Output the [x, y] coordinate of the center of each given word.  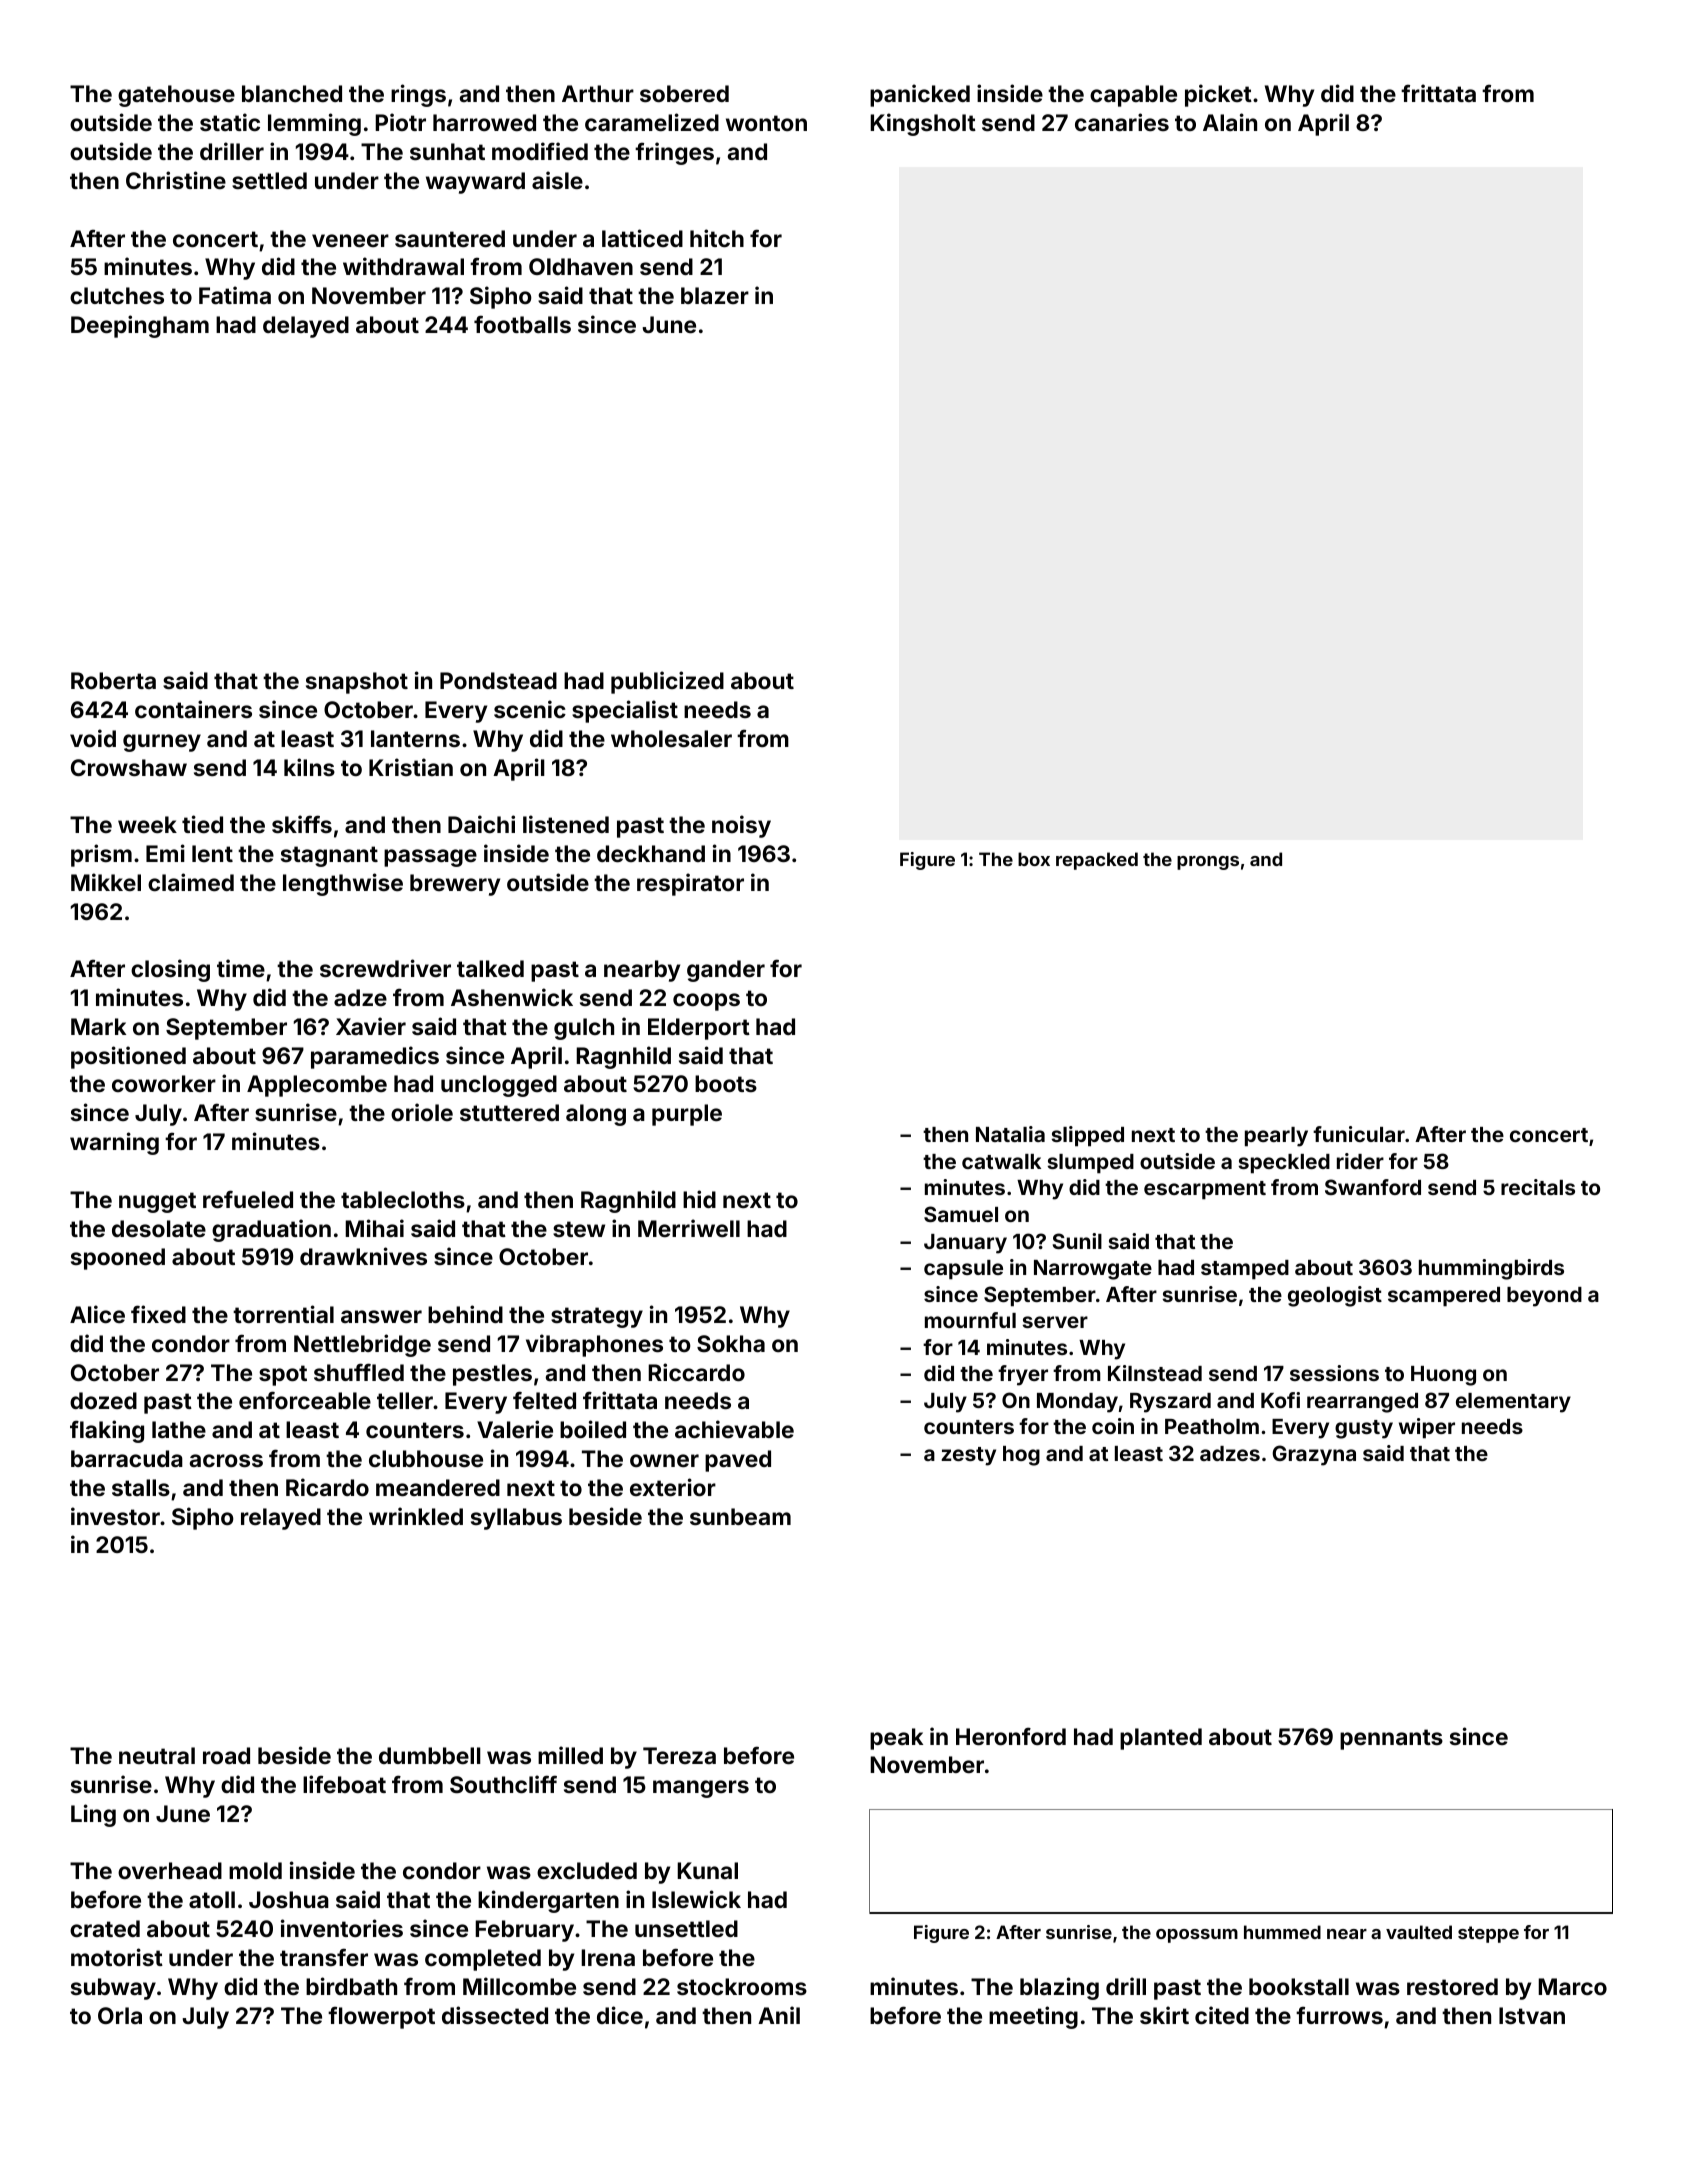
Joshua [289, 1899]
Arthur [598, 93]
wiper [1427, 1428]
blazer [715, 295]
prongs [1208, 863]
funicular [1359, 1134]
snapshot [357, 683]
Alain [1230, 122]
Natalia [1010, 1134]
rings [418, 95]
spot [283, 1375]
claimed [191, 882]
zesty [968, 1456]
